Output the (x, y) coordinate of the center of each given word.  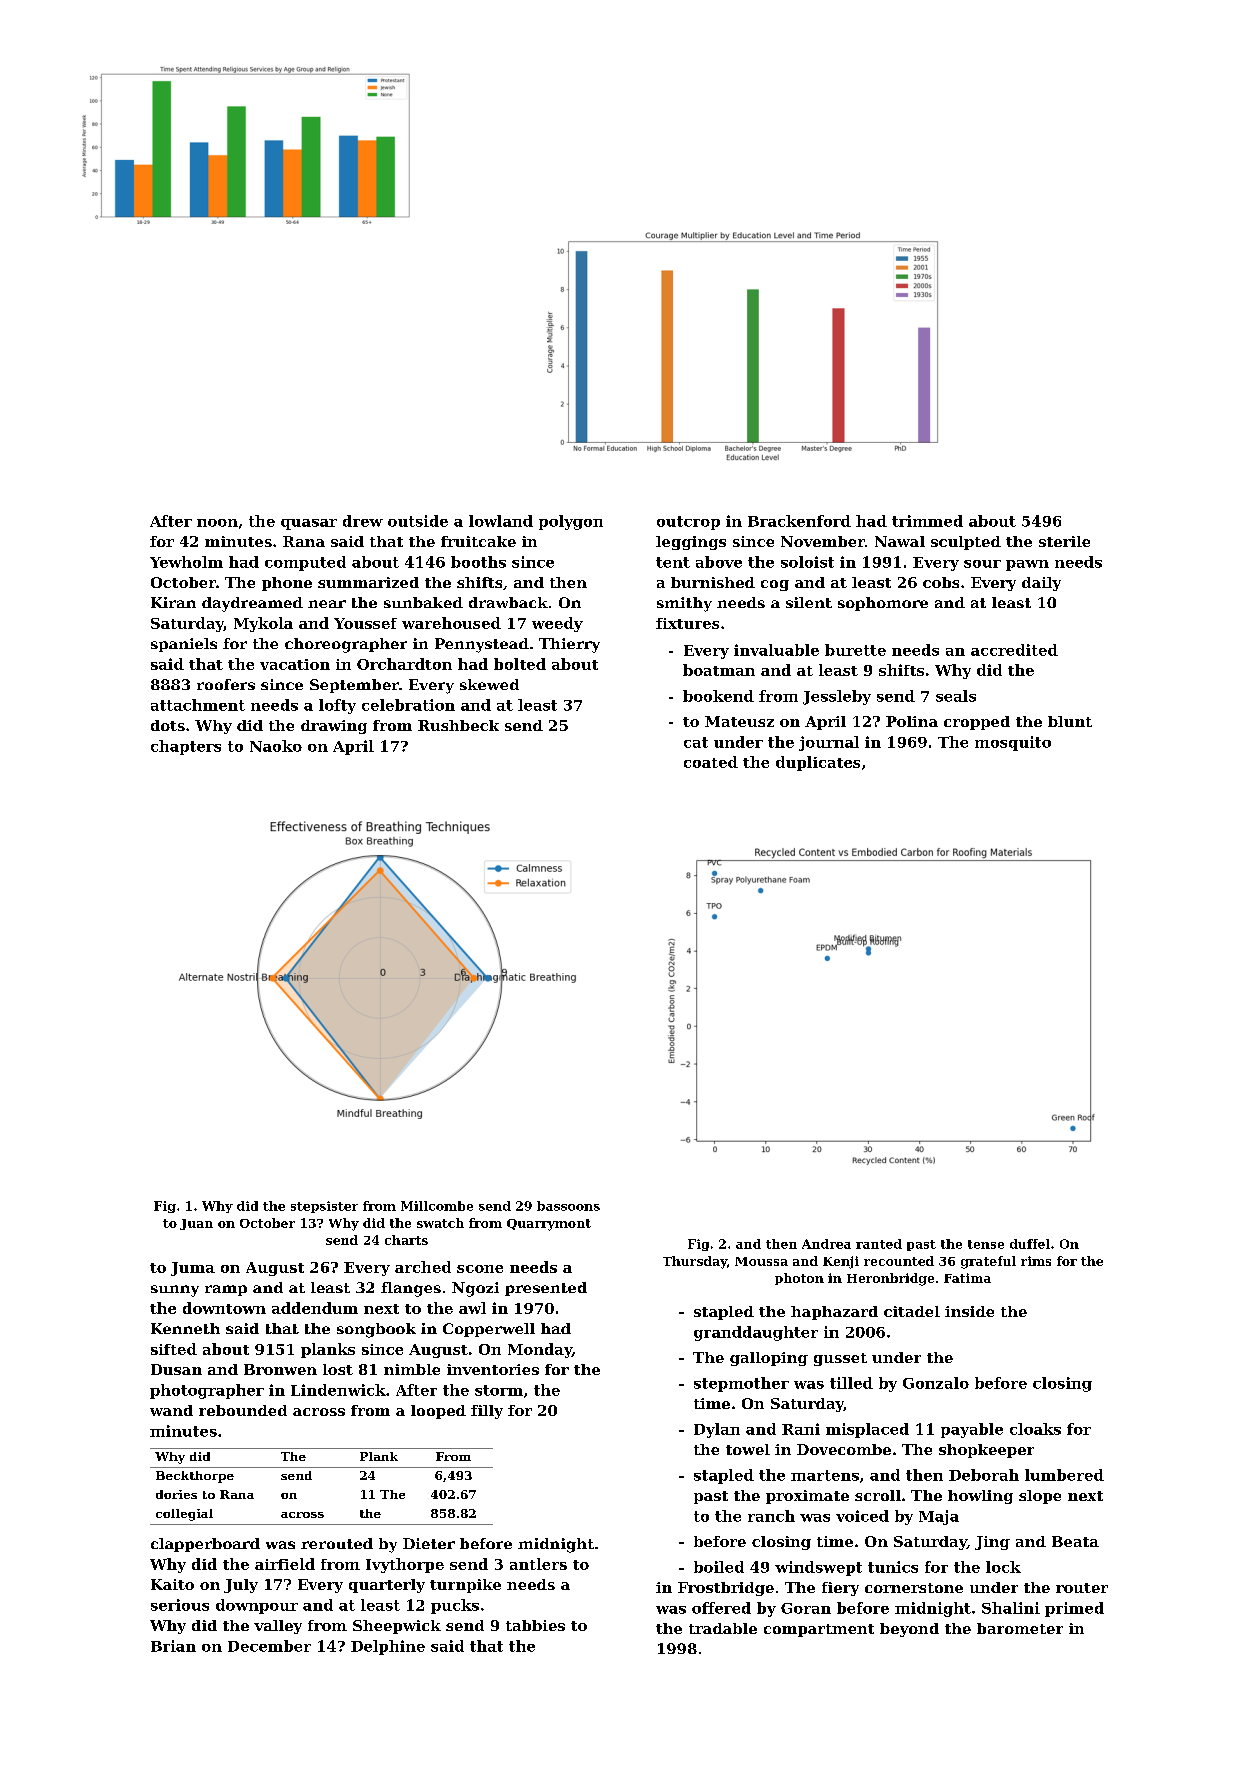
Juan (196, 1224)
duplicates (818, 763)
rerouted (337, 1543)
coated (711, 762)
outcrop (688, 523)
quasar (309, 524)
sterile (1064, 541)
